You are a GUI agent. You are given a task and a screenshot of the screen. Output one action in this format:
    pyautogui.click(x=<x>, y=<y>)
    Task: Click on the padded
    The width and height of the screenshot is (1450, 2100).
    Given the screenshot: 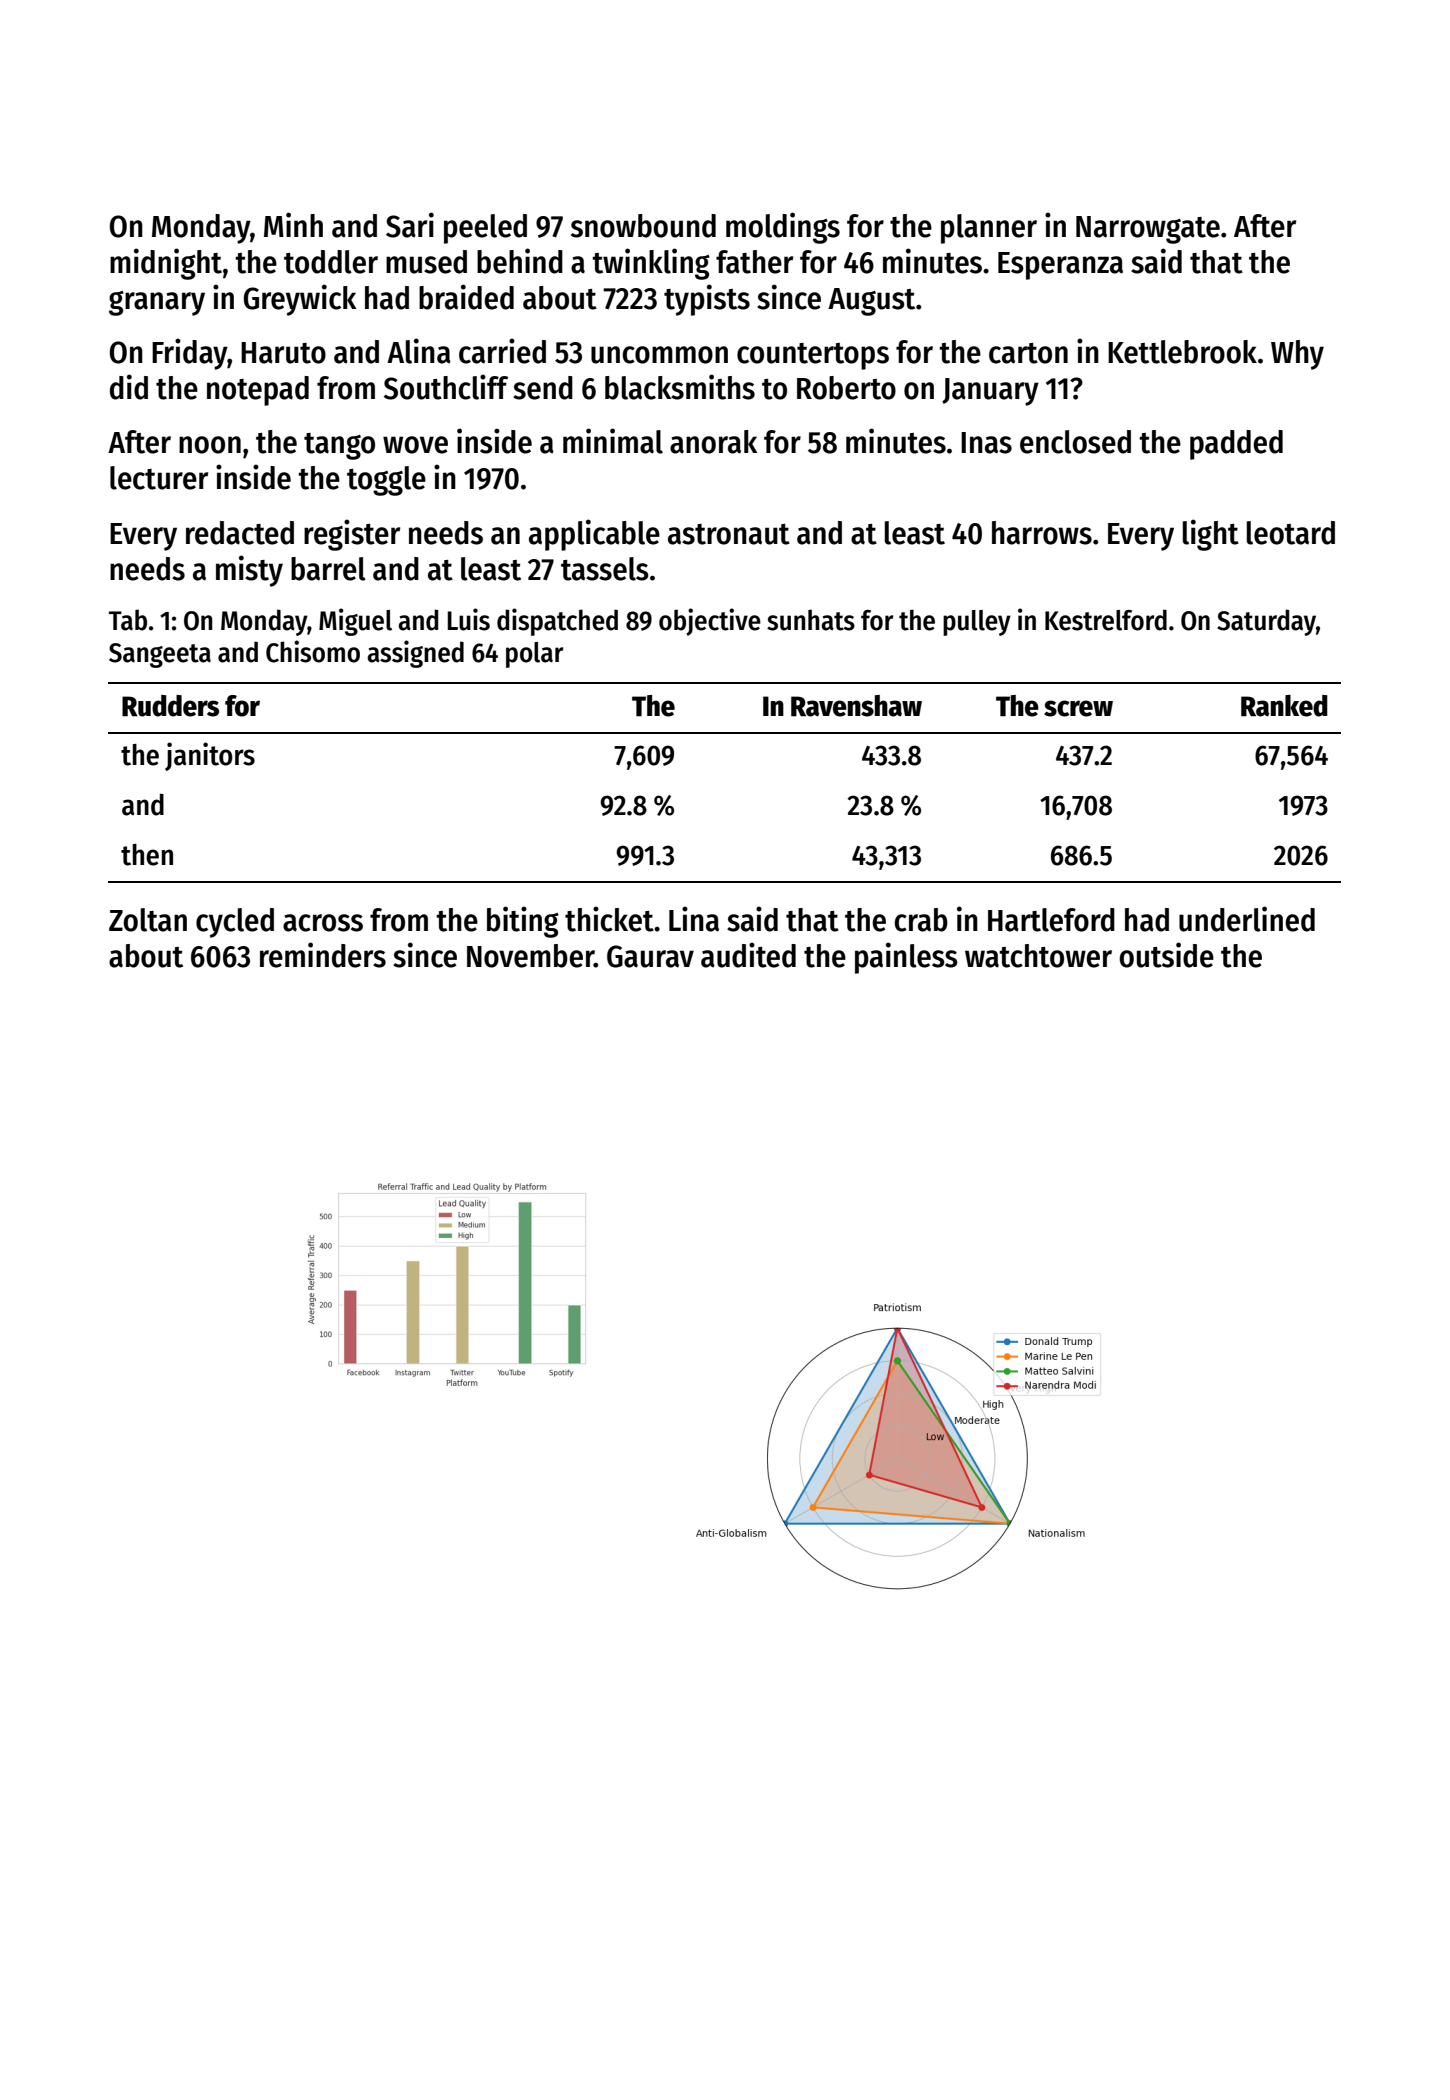 What is the action you would take?
    pyautogui.click(x=1236, y=445)
